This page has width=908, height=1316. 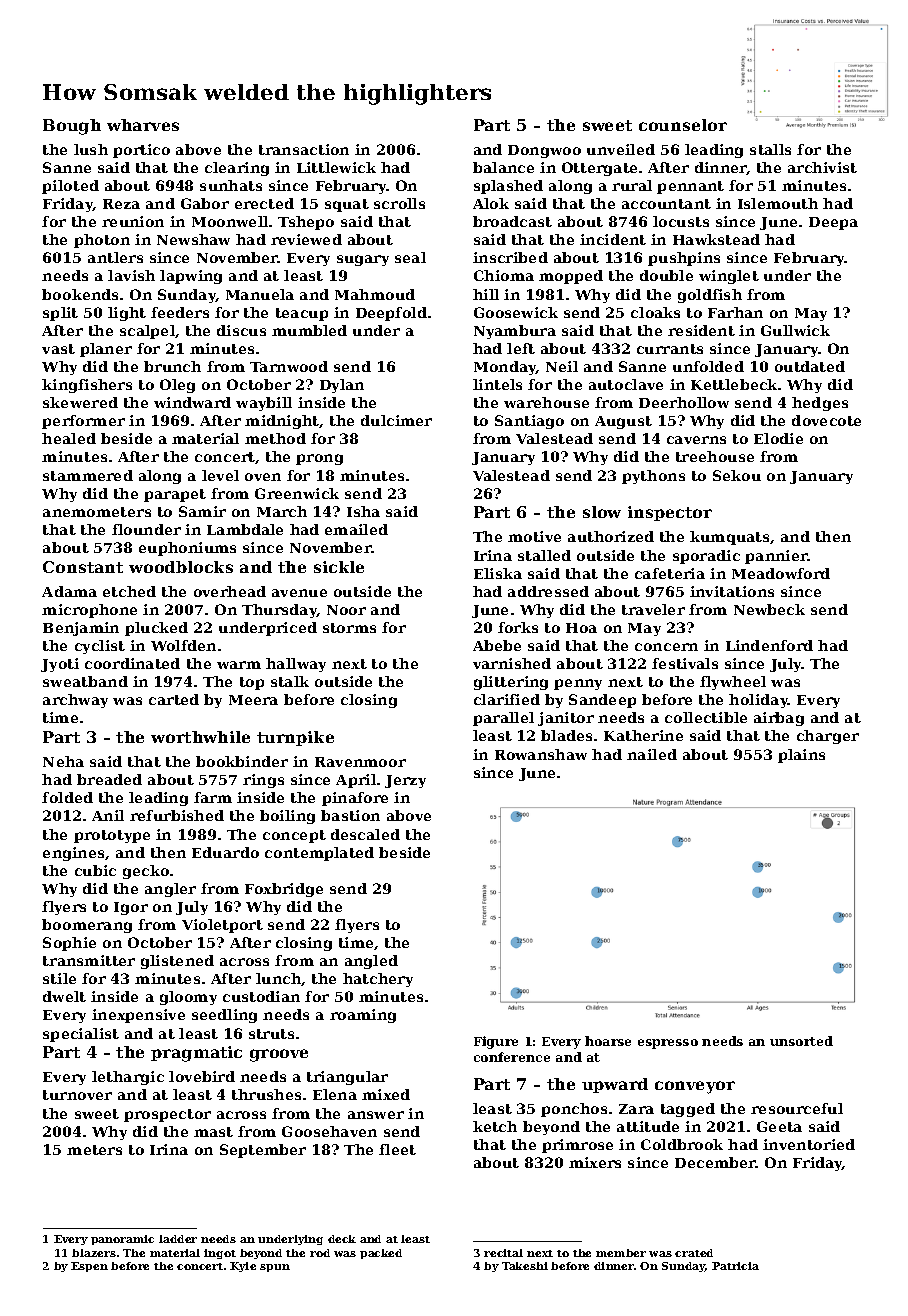 What do you see at coordinates (94, 1253) in the page?
I see `blazers` at bounding box center [94, 1253].
